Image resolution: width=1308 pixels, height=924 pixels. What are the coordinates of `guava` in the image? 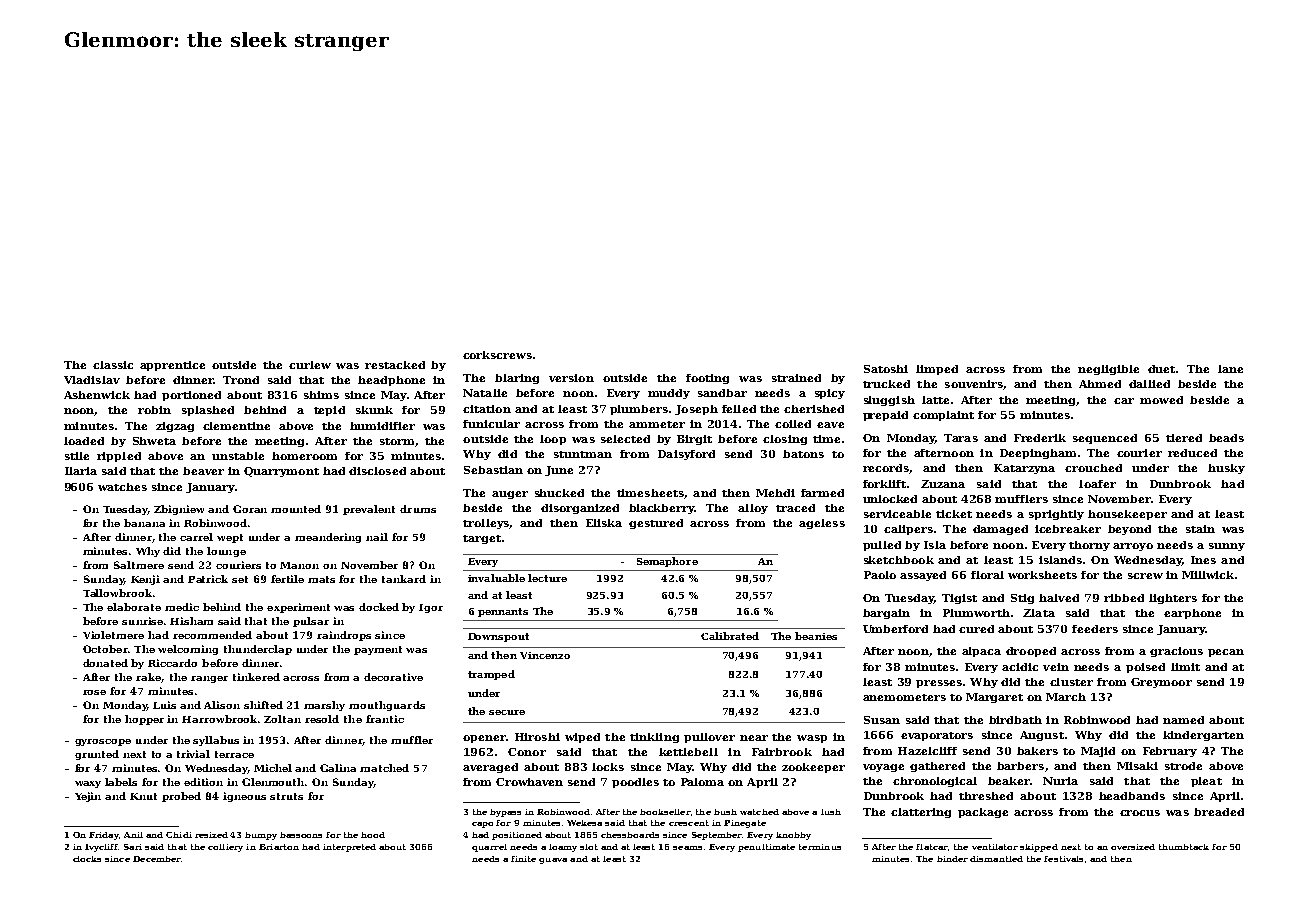 It's located at (553, 861).
